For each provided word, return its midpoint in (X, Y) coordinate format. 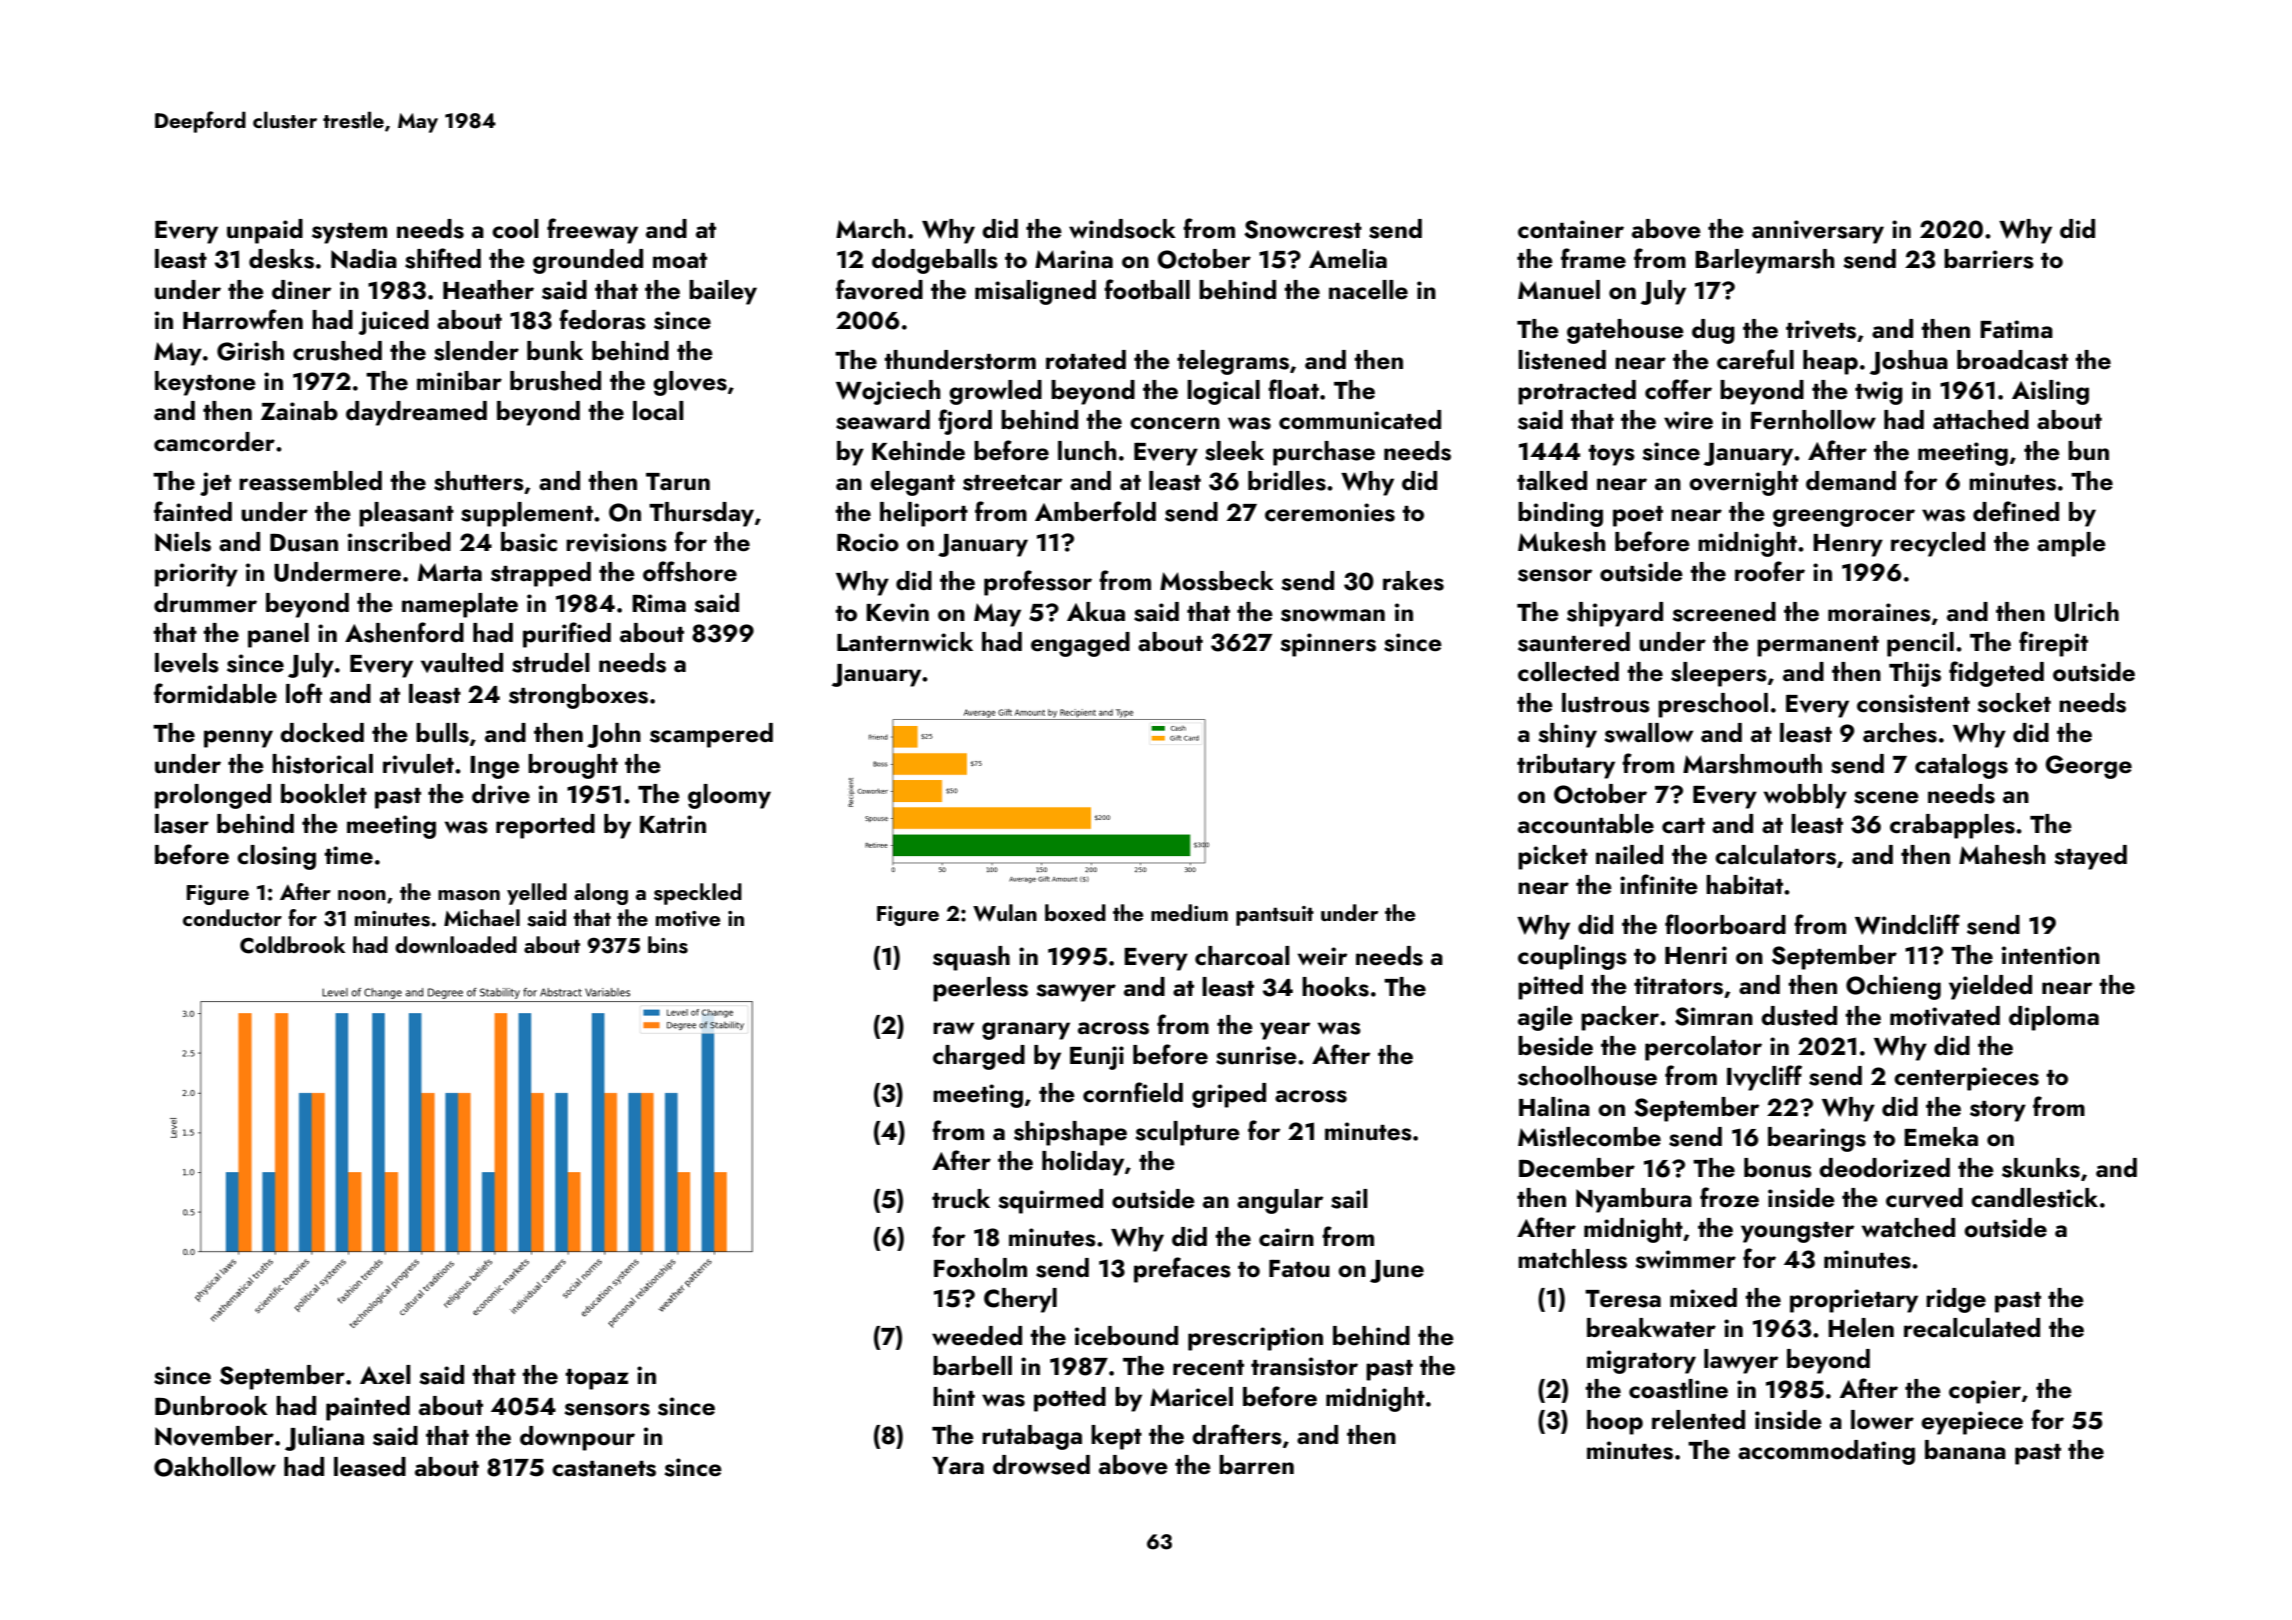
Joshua (1909, 362)
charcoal (1242, 956)
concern (1175, 423)
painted (368, 1408)
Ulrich (2087, 612)
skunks (2041, 1168)
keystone (205, 383)
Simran (1714, 1016)
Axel (385, 1375)
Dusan (304, 542)
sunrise (1256, 1055)
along (601, 894)
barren (1256, 1465)
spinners (1328, 645)
